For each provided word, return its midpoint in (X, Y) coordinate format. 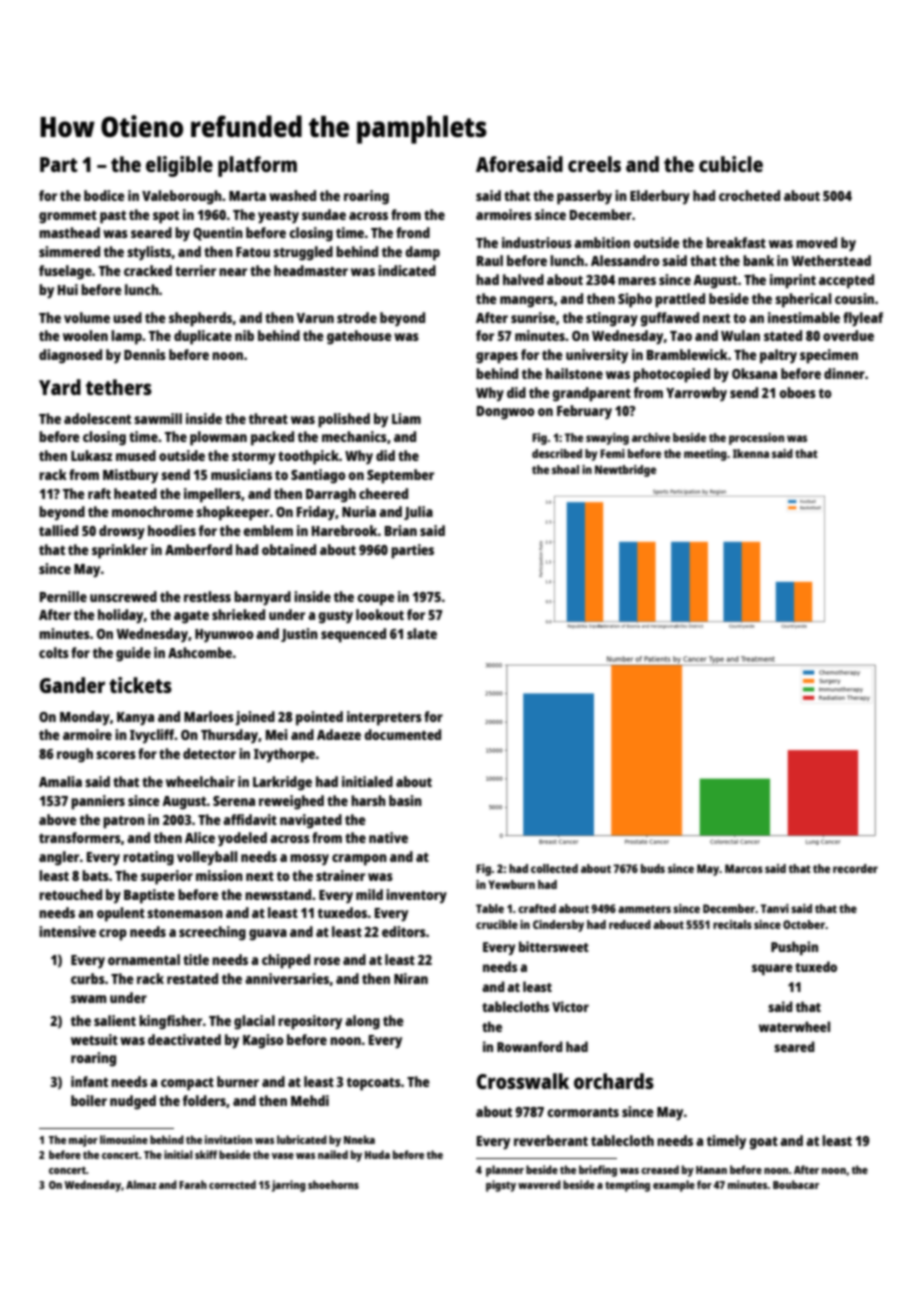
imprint (793, 281)
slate (422, 633)
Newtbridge (625, 471)
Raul (490, 260)
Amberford (198, 549)
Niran (411, 978)
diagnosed (70, 356)
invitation (228, 1139)
